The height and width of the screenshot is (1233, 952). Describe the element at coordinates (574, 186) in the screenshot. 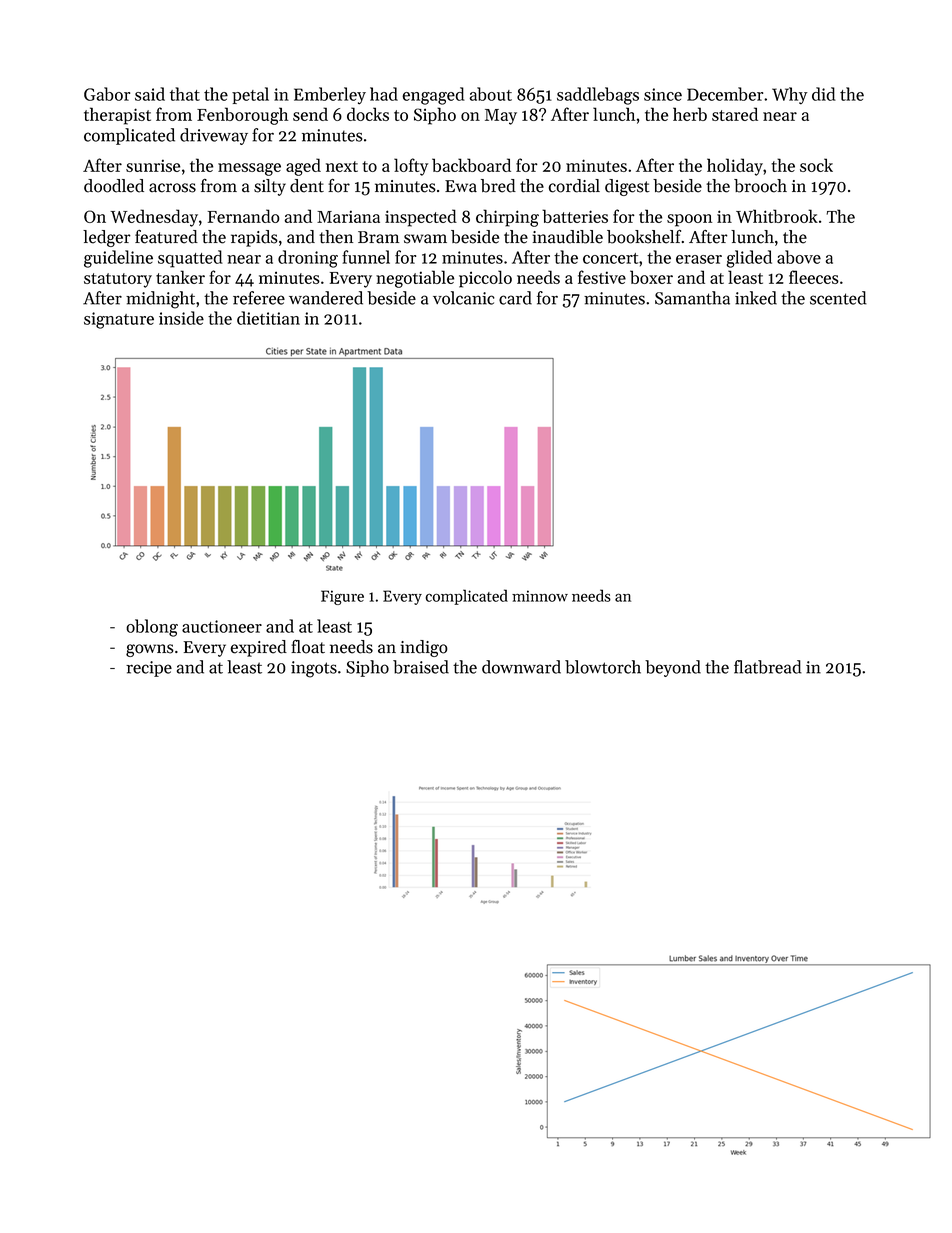

I see `cordial` at that location.
